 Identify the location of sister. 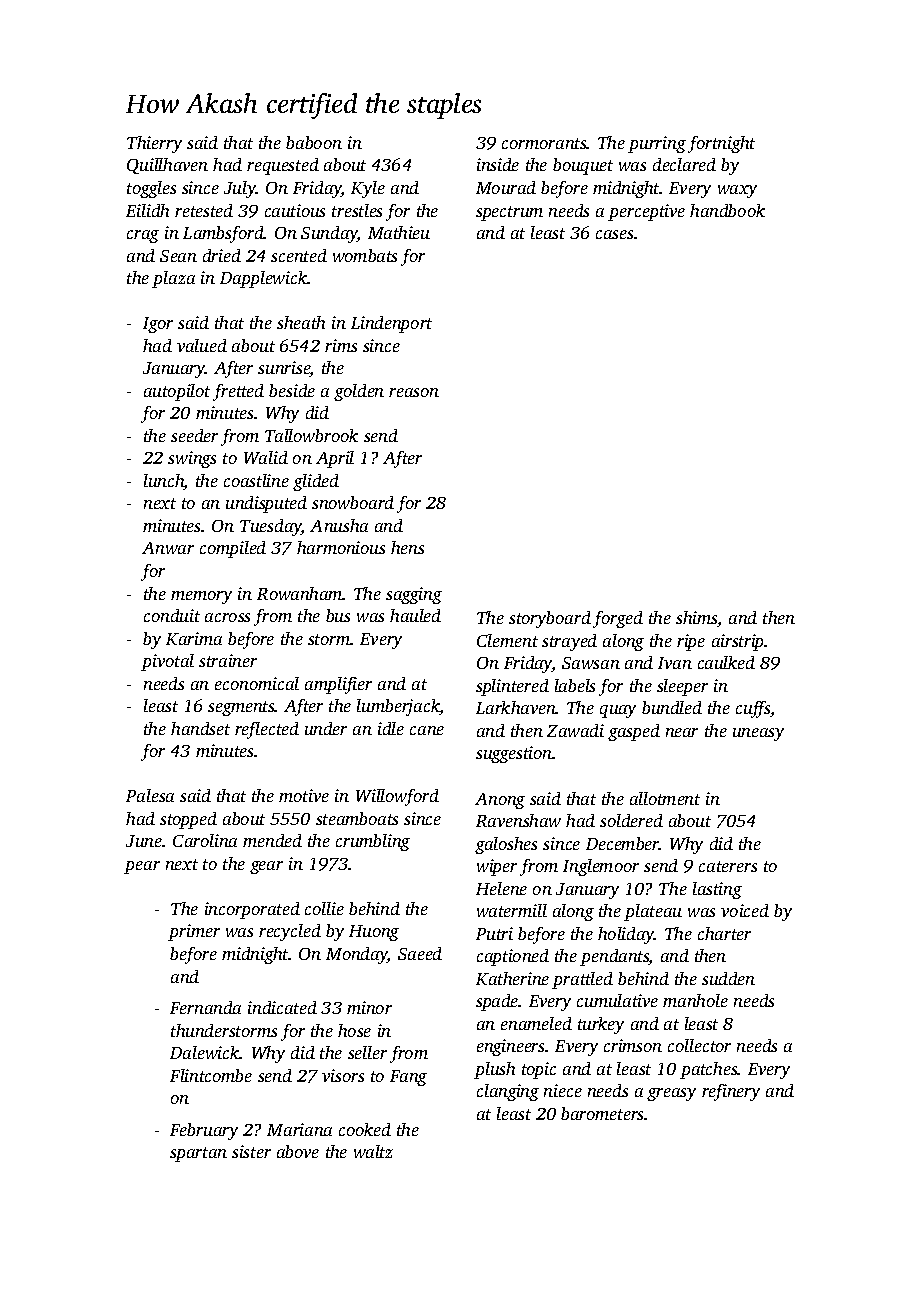
(251, 1151).
